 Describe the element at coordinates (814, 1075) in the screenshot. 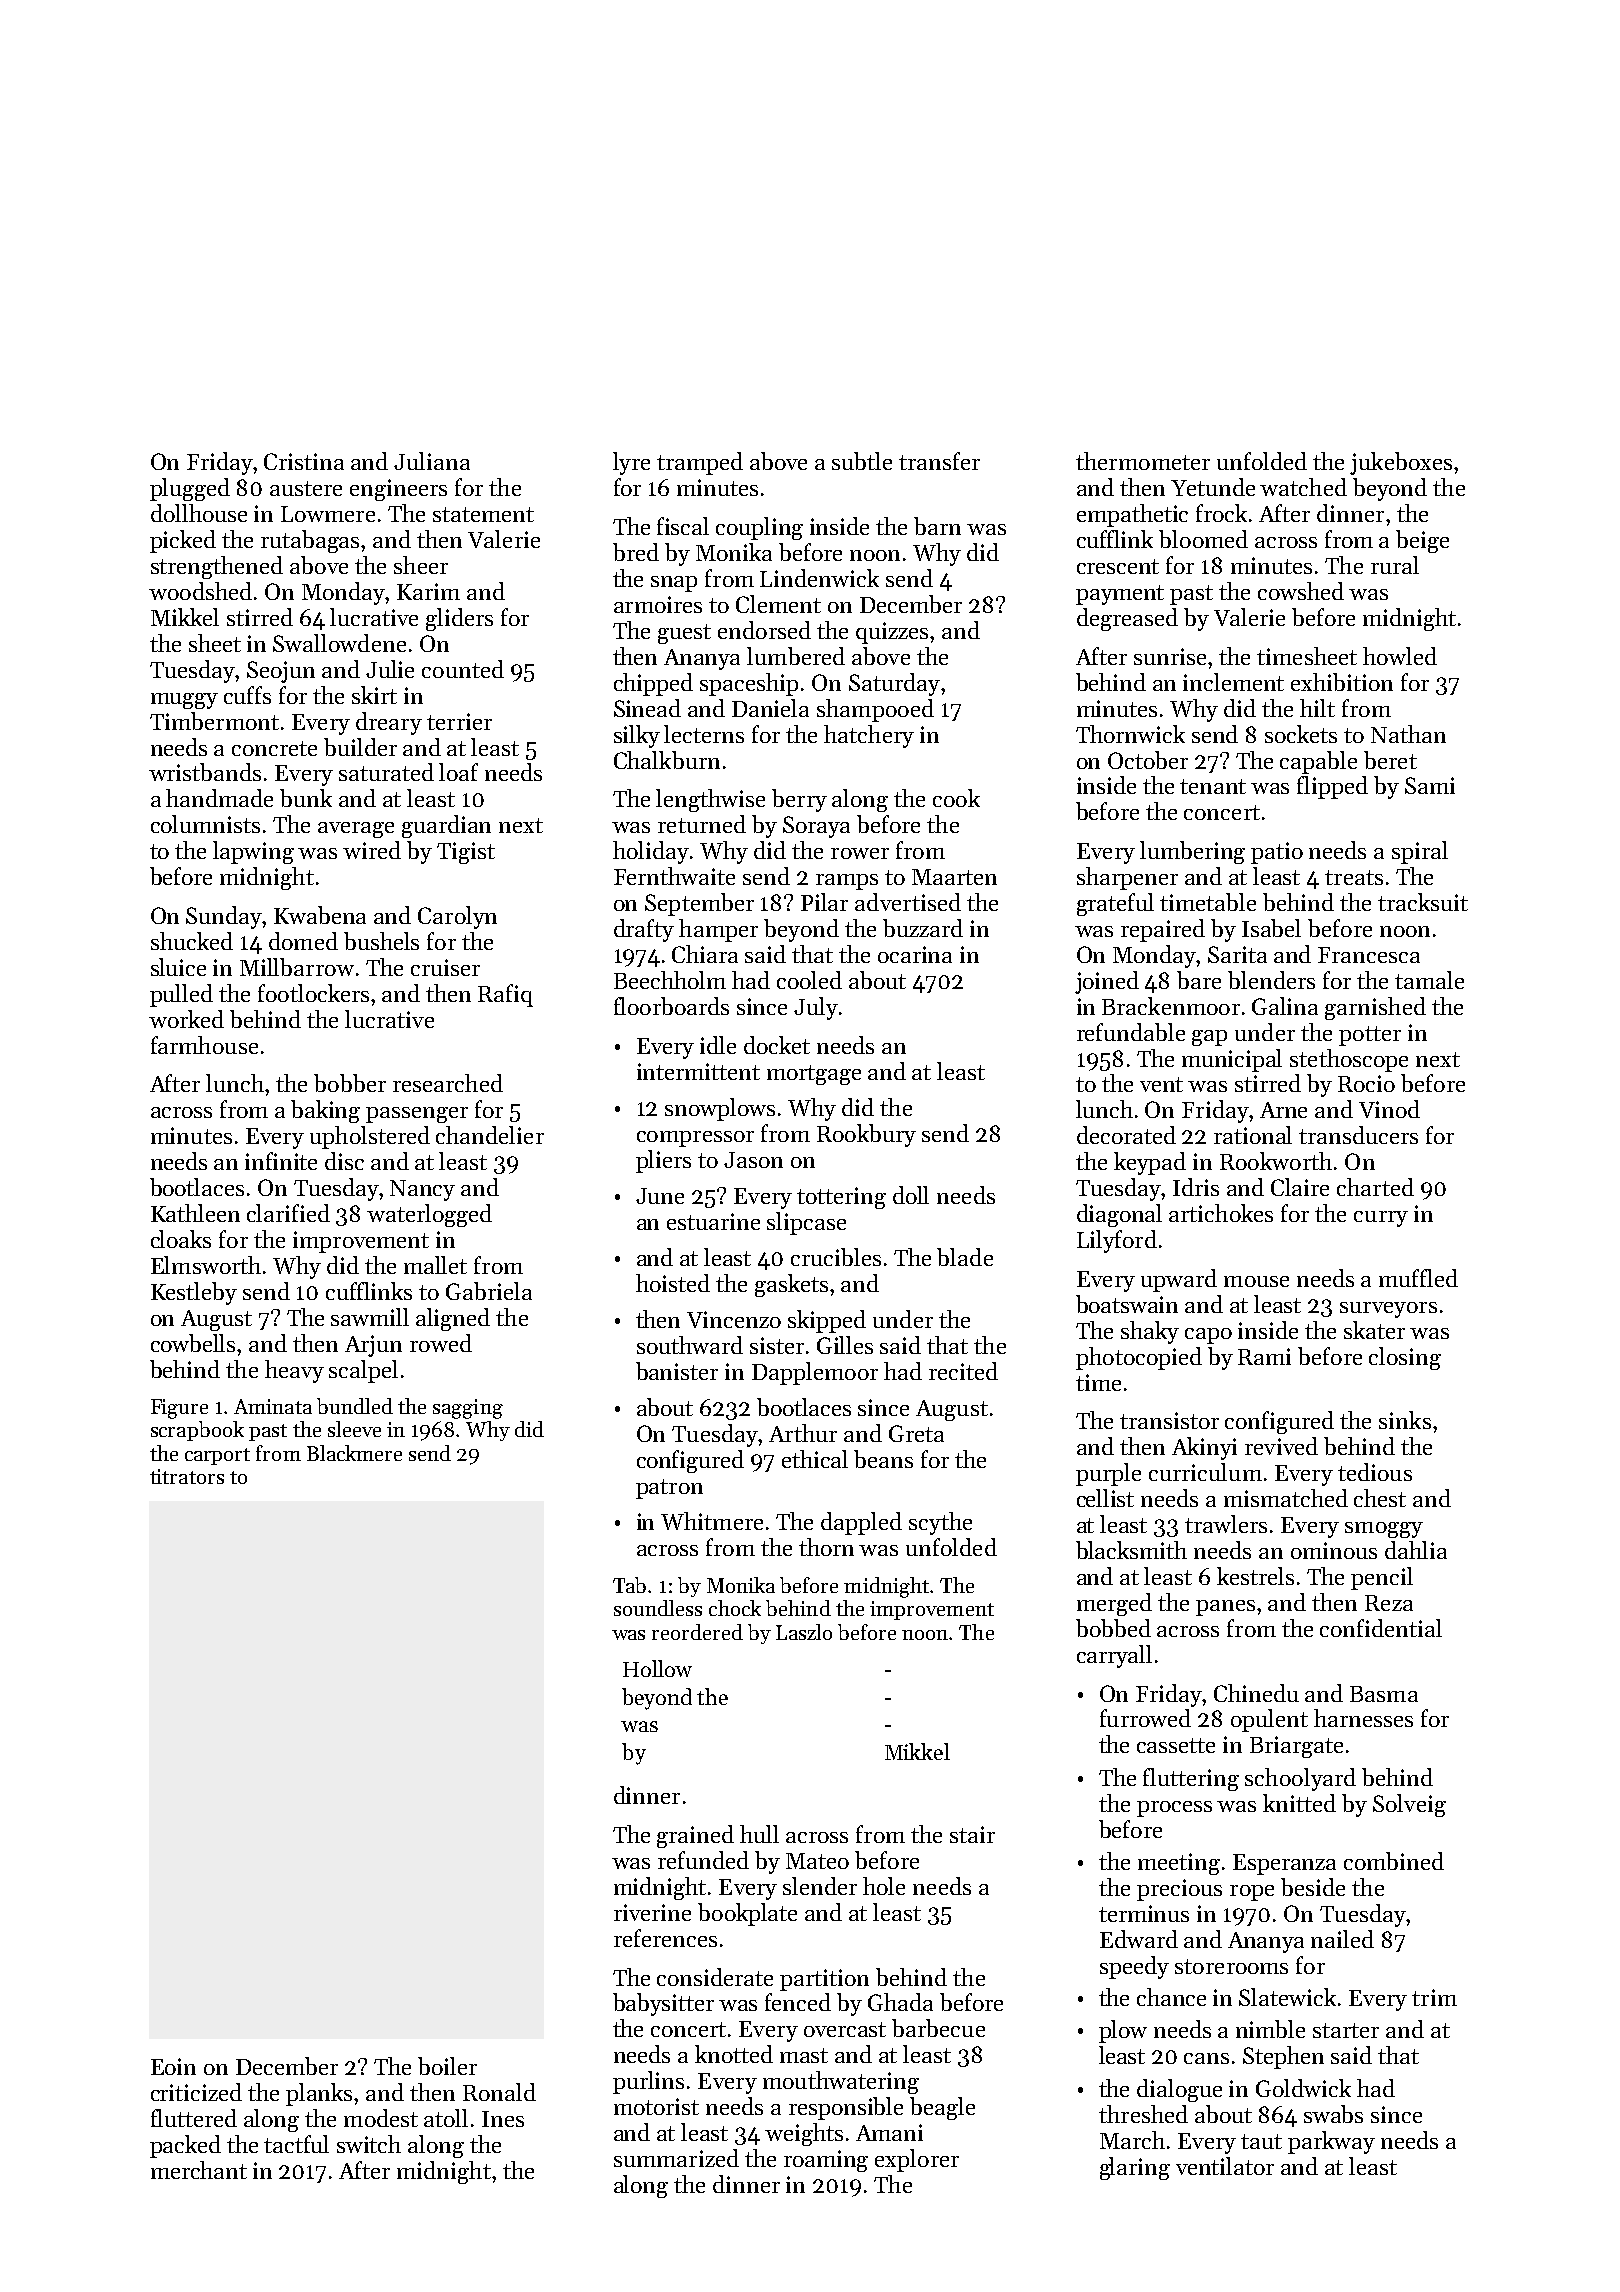

I see `mortgage` at that location.
